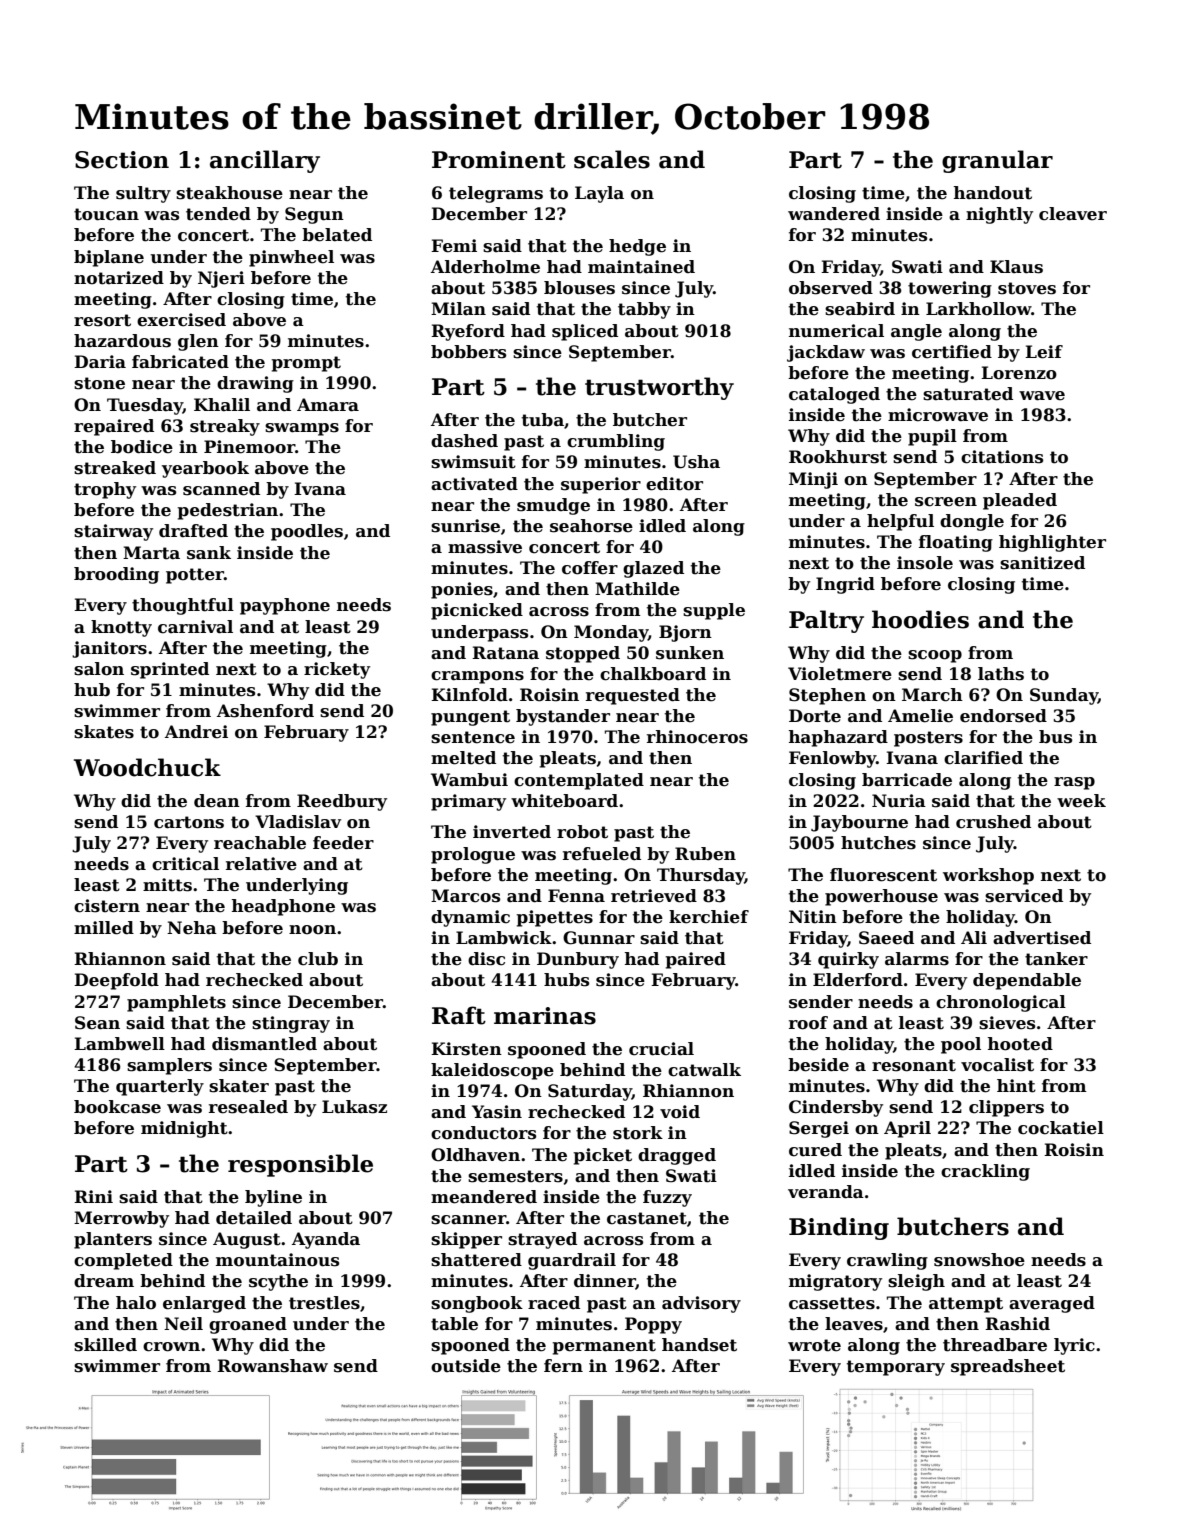  Describe the element at coordinates (826, 1192) in the document. I see `veranda` at that location.
